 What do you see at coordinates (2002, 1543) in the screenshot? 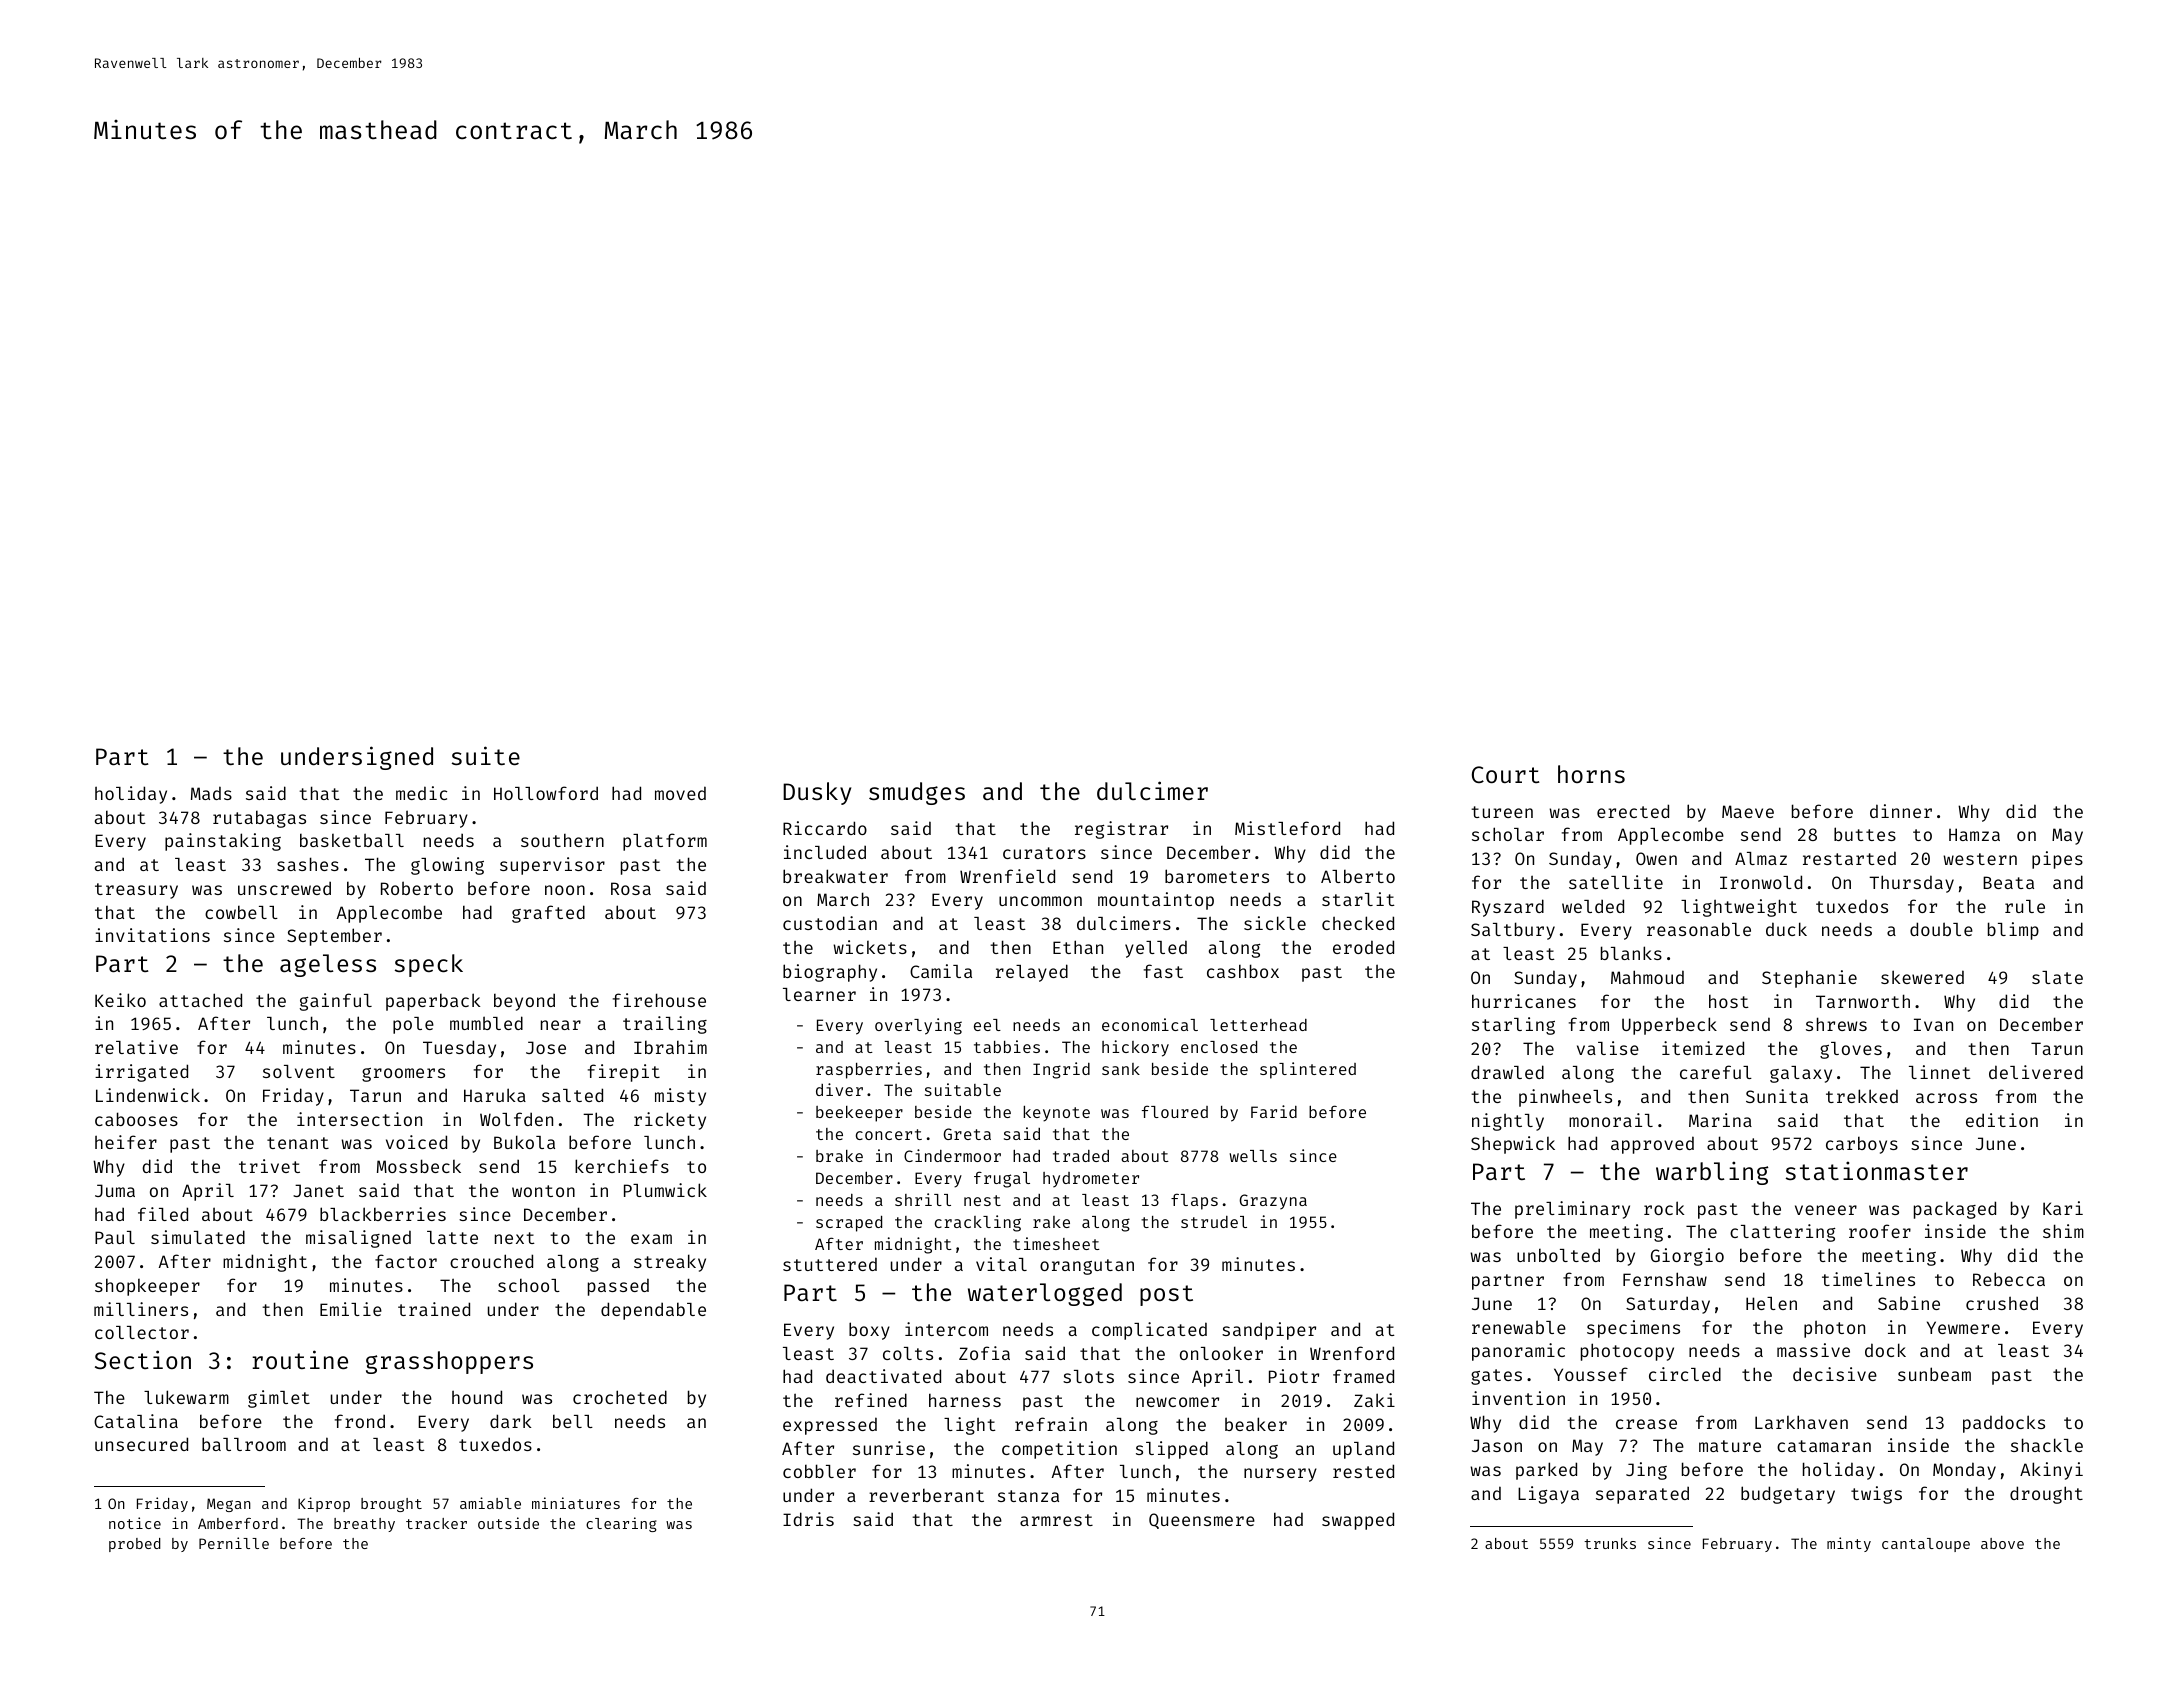
I see `above` at bounding box center [2002, 1543].
